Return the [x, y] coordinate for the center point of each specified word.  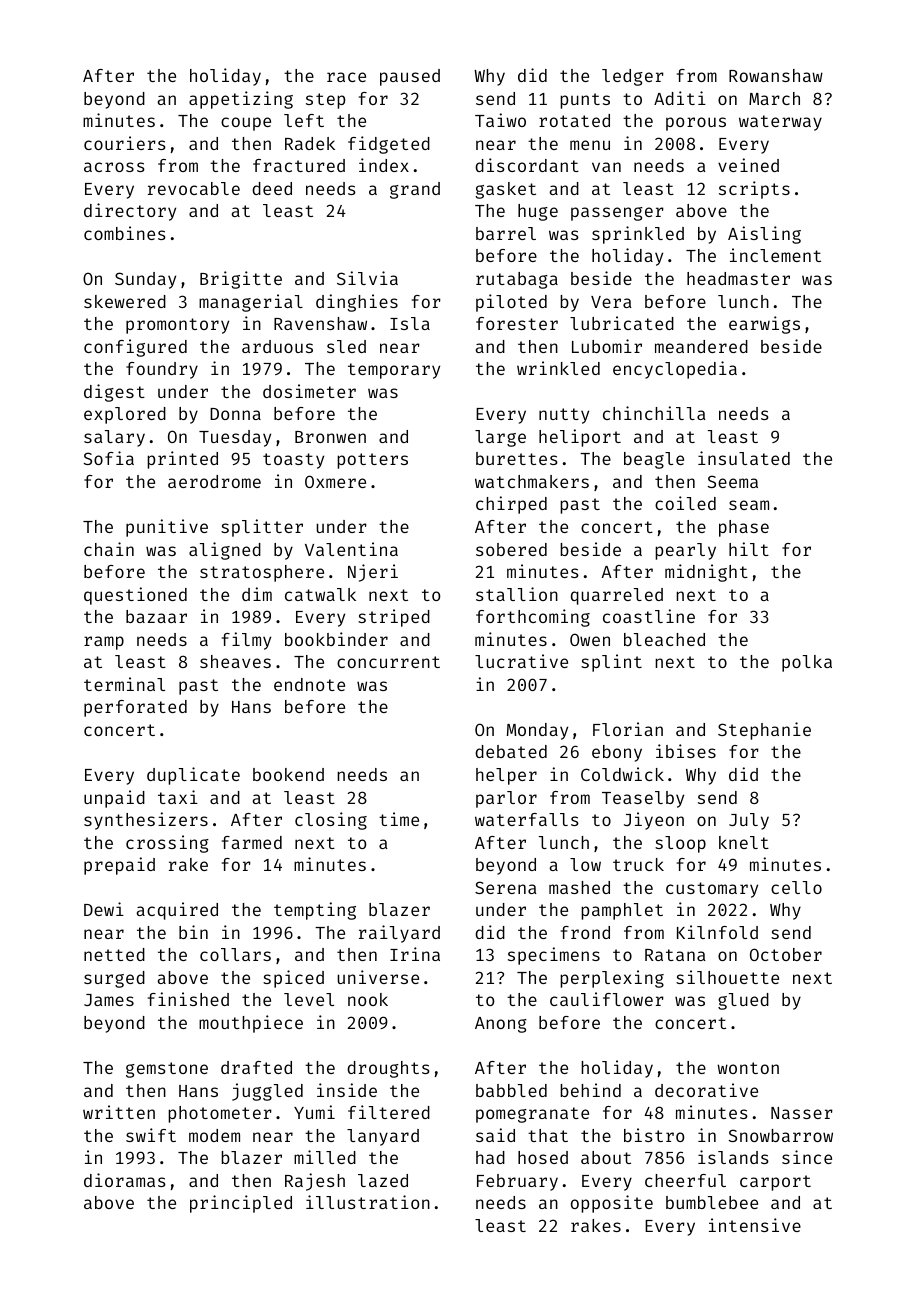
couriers [125, 143]
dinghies [357, 303]
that [548, 1135]
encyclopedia [675, 370]
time [399, 819]
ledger [633, 77]
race [346, 77]
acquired [177, 911]
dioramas [125, 1180]
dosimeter [309, 391]
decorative [706, 1090]
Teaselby [643, 799]
